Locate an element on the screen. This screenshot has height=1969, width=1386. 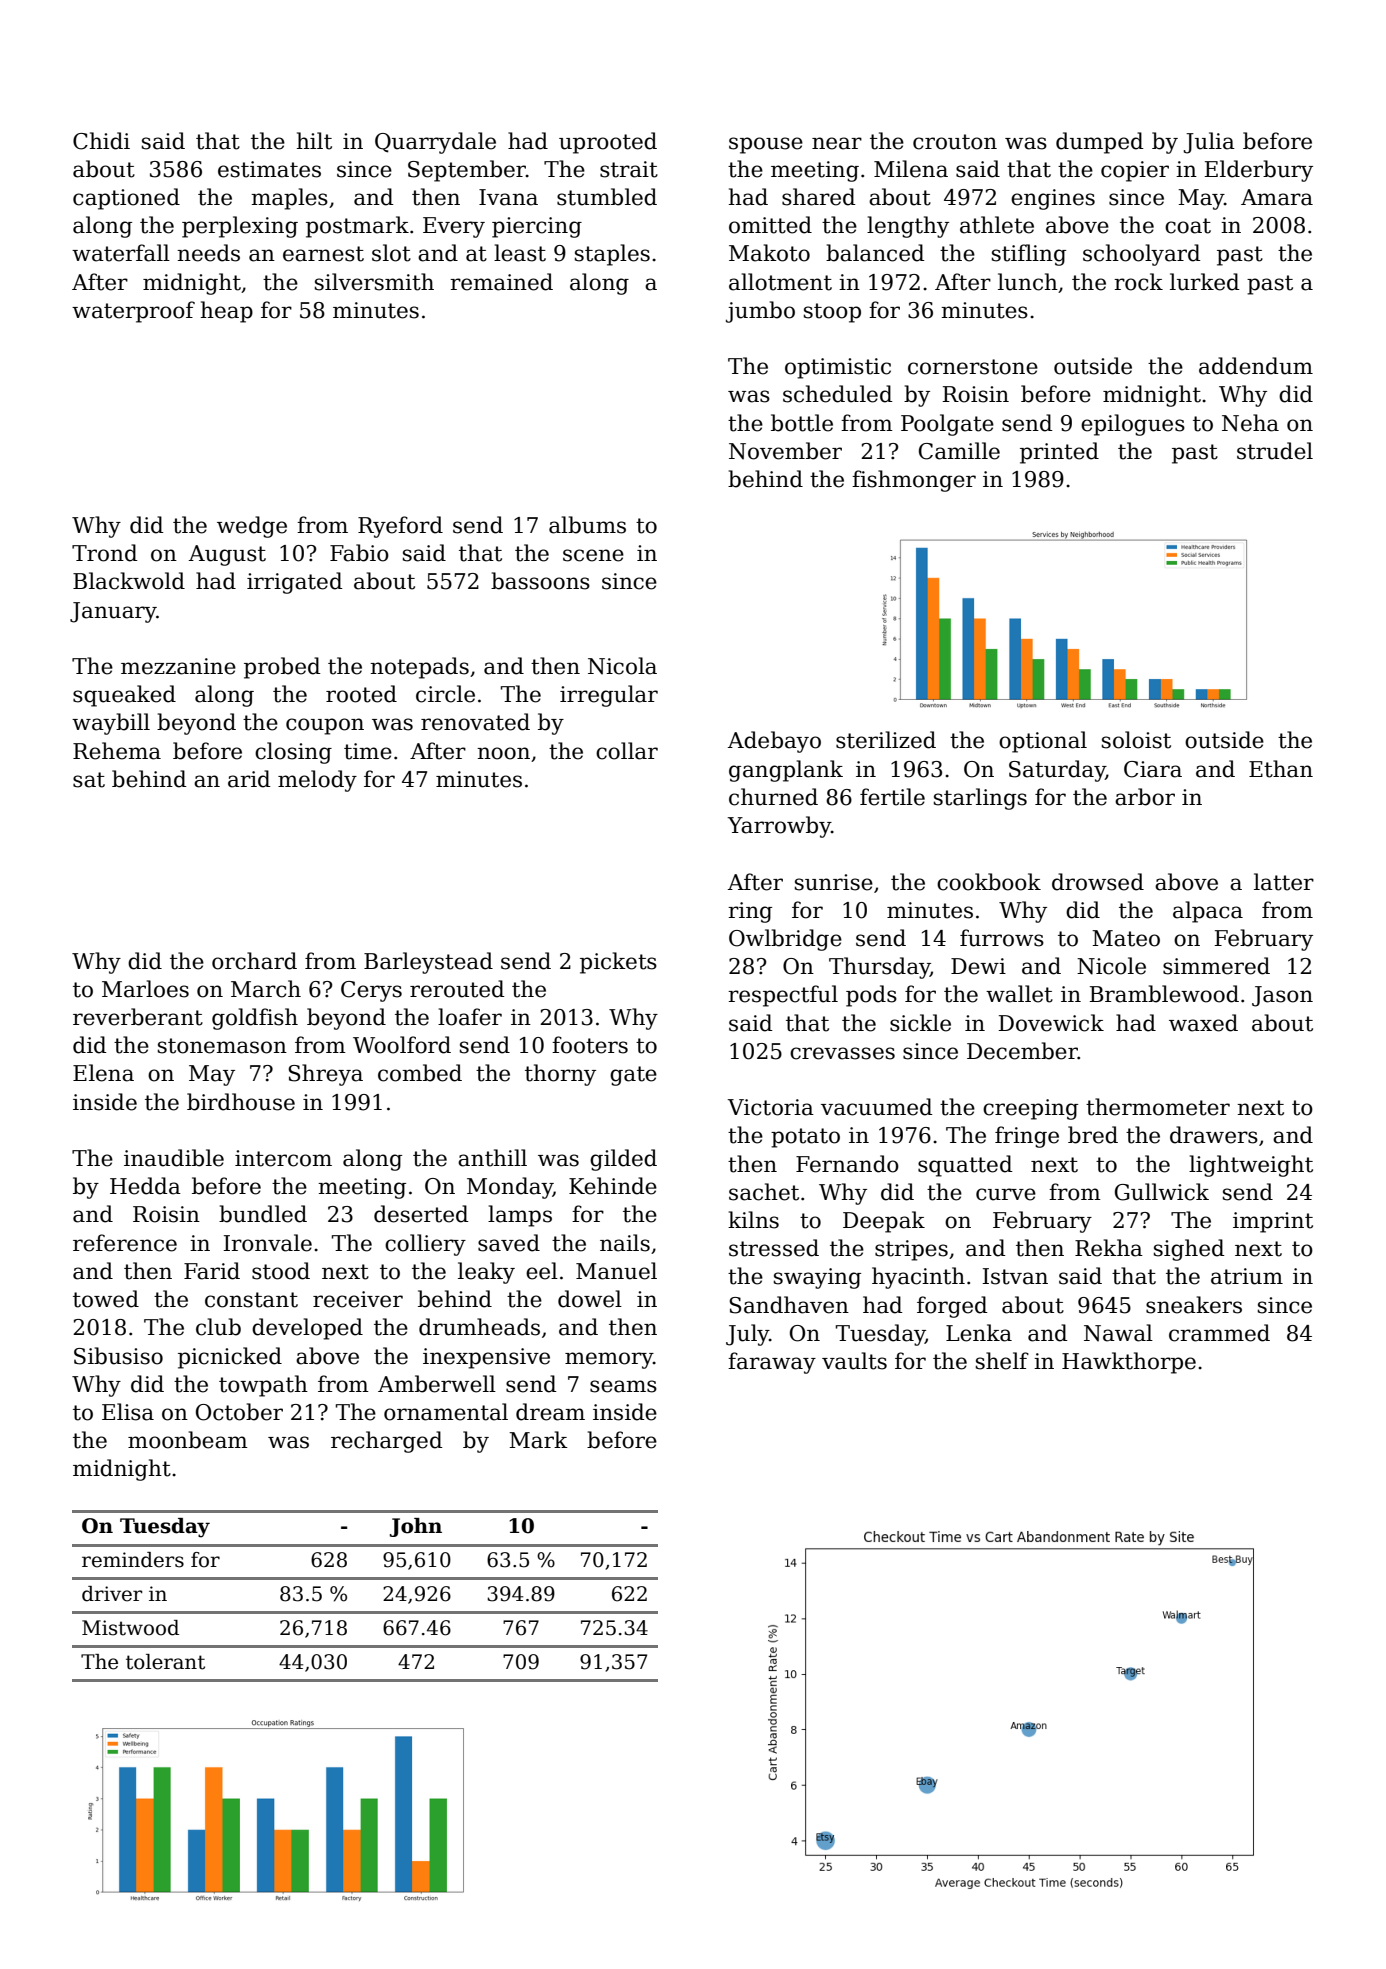
stumbled is located at coordinates (607, 197).
